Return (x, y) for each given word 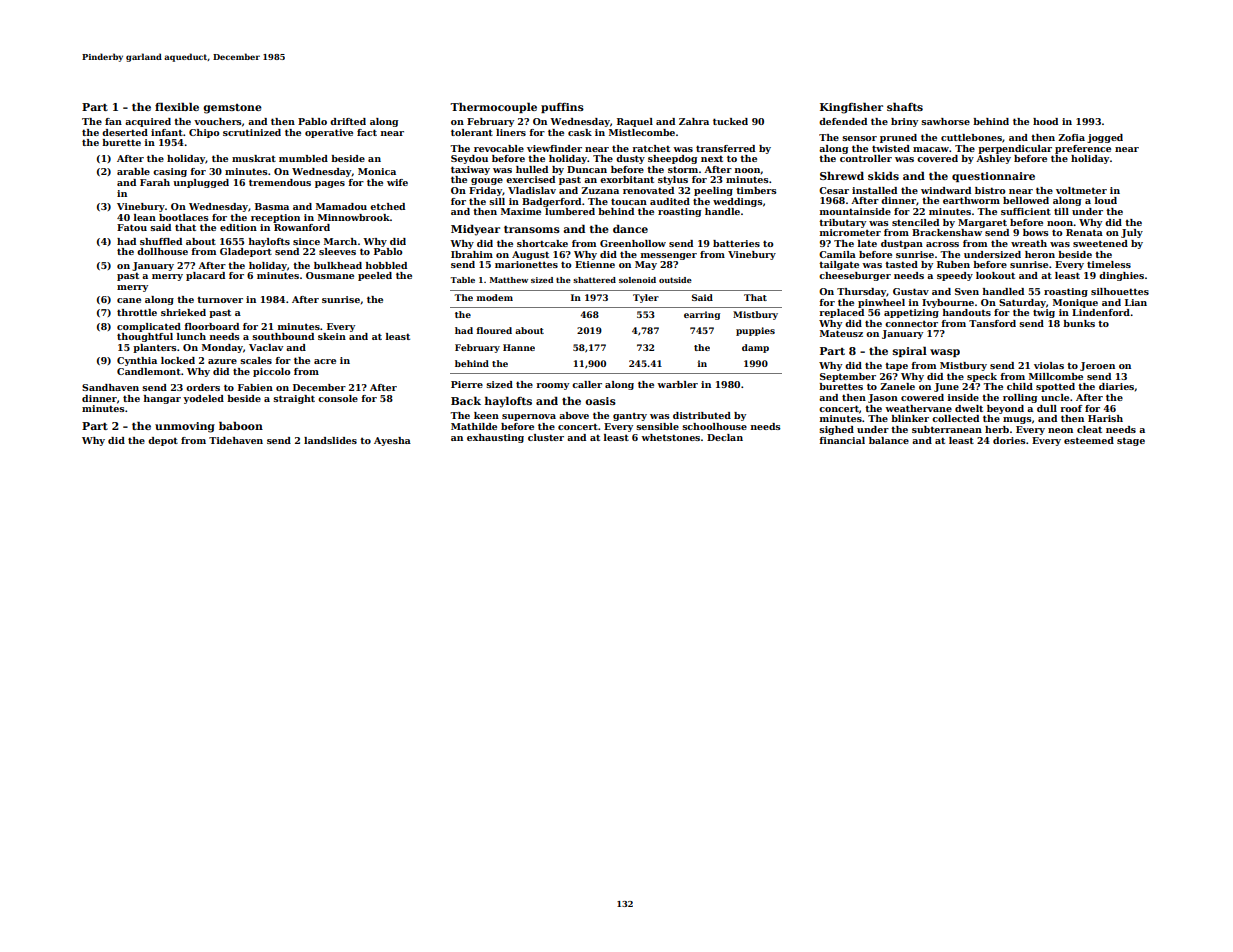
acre (325, 361)
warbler (677, 384)
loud (1106, 200)
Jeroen (1097, 366)
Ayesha (392, 441)
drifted (348, 121)
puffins (562, 108)
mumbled (303, 158)
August (530, 255)
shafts (905, 106)
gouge (487, 181)
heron (1040, 254)
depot (163, 441)
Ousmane (330, 275)
